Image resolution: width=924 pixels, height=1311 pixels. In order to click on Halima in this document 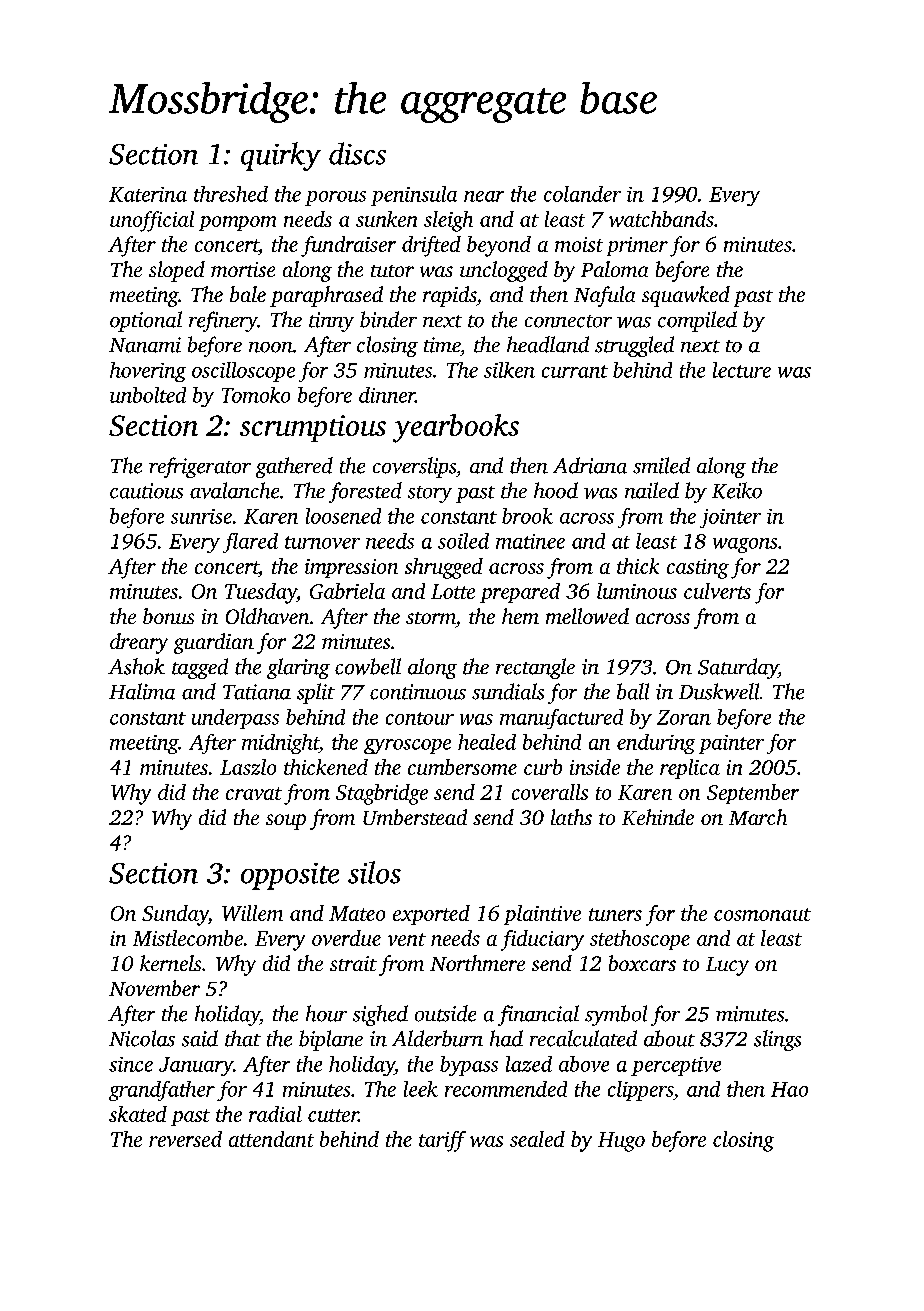, I will do `click(142, 691)`.
